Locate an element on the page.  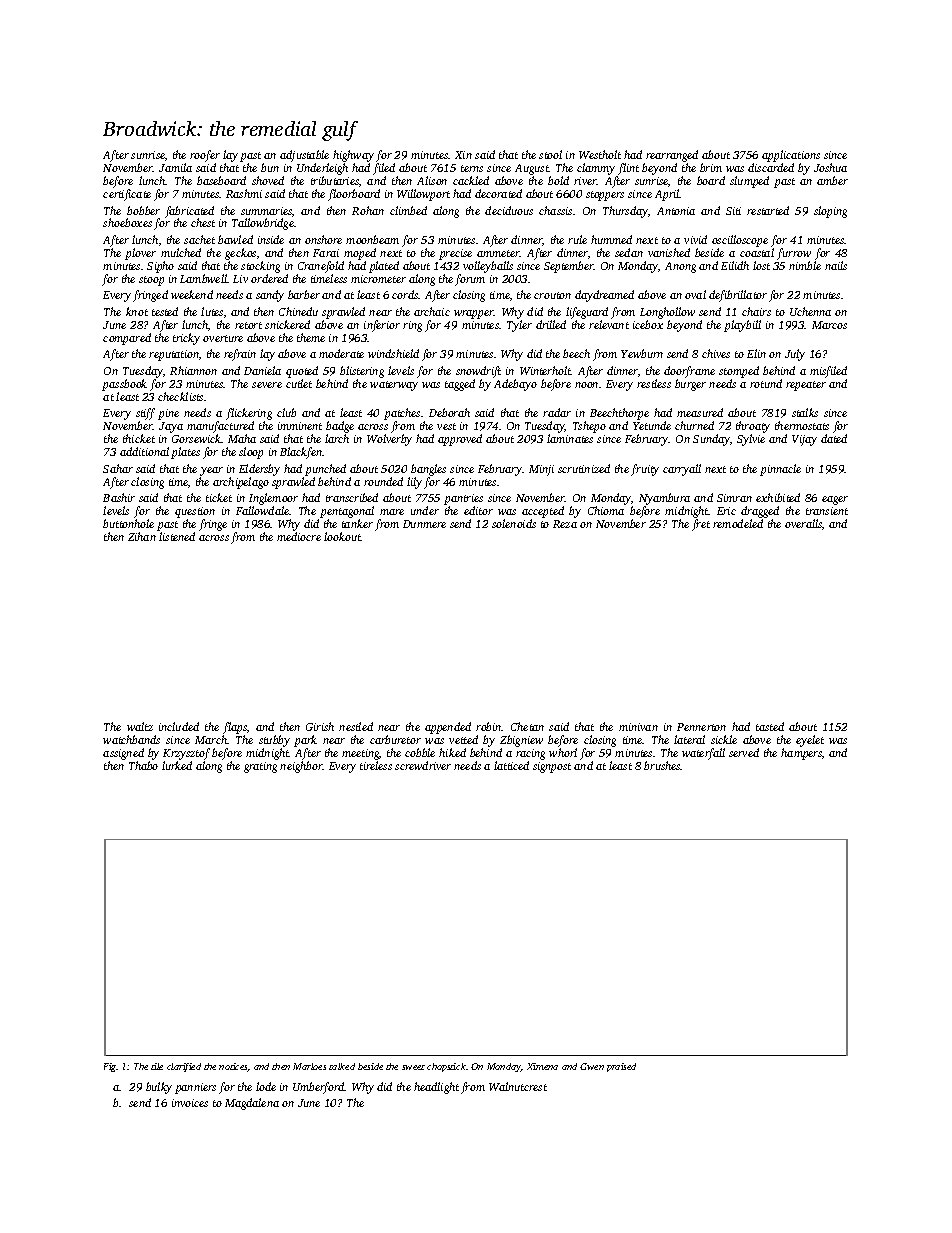
flaps is located at coordinates (235, 728).
